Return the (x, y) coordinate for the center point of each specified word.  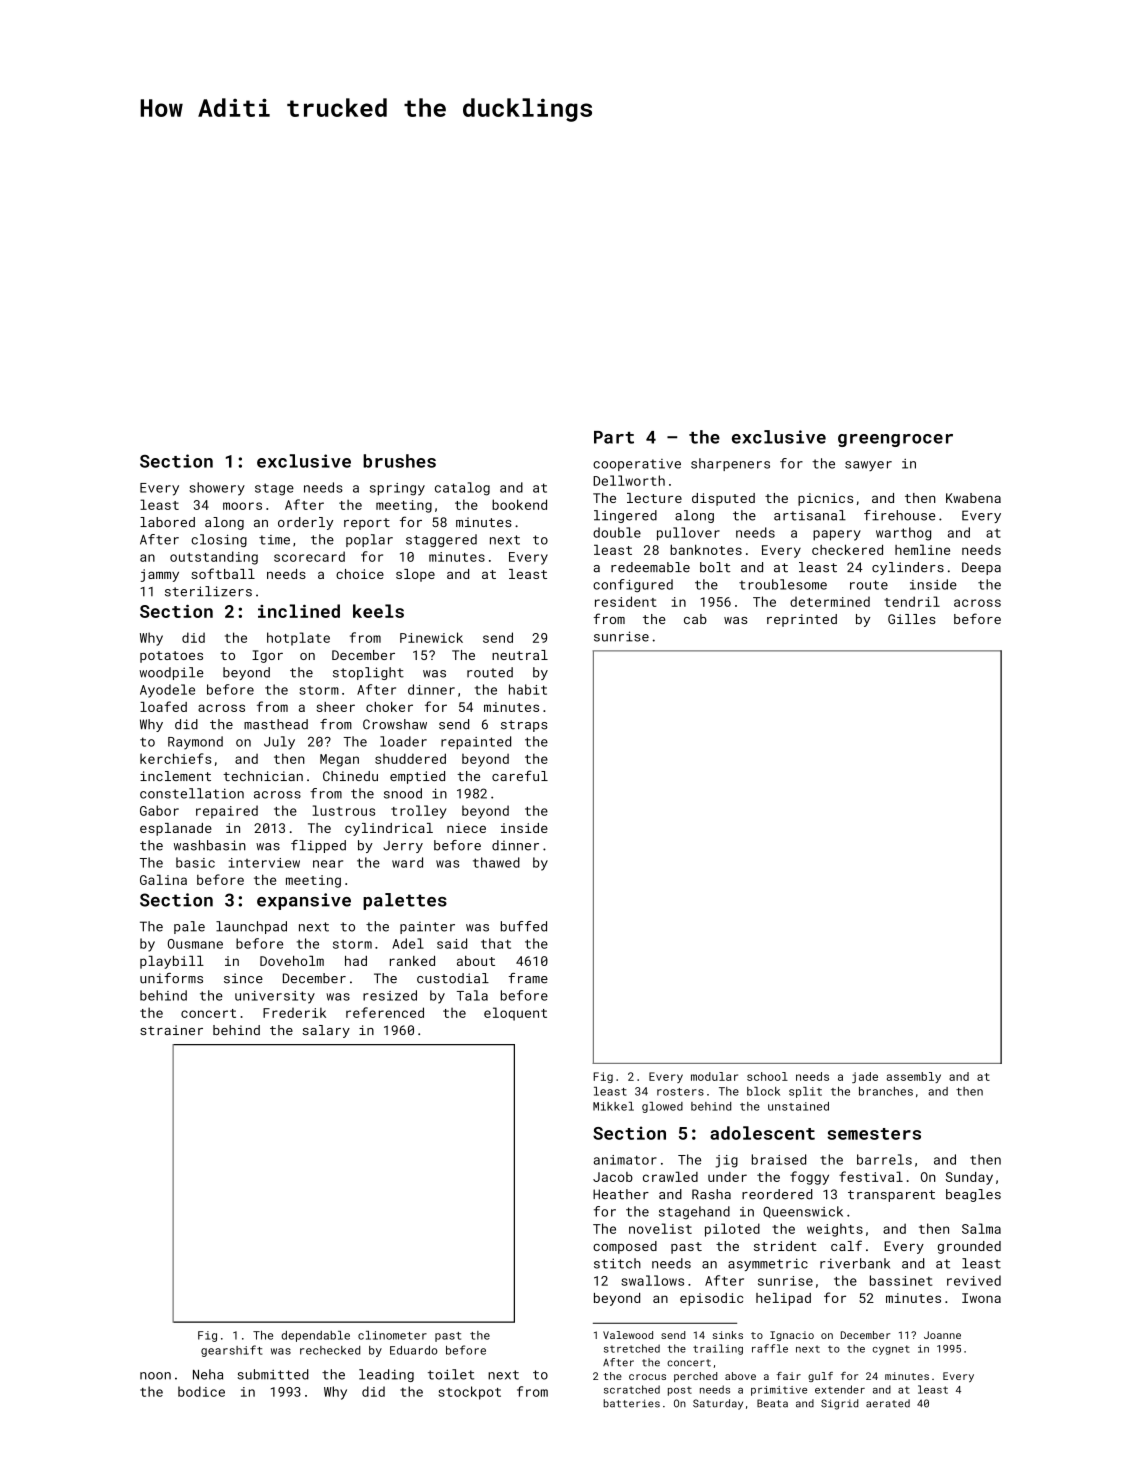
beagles (973, 1195)
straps (524, 726)
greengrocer (895, 440)
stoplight (368, 673)
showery (217, 489)
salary (326, 1031)
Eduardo (414, 1350)
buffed (524, 926)
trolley (418, 812)
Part (614, 437)
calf (846, 1245)
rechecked (330, 1350)
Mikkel (613, 1106)
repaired (227, 812)
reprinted (802, 620)
